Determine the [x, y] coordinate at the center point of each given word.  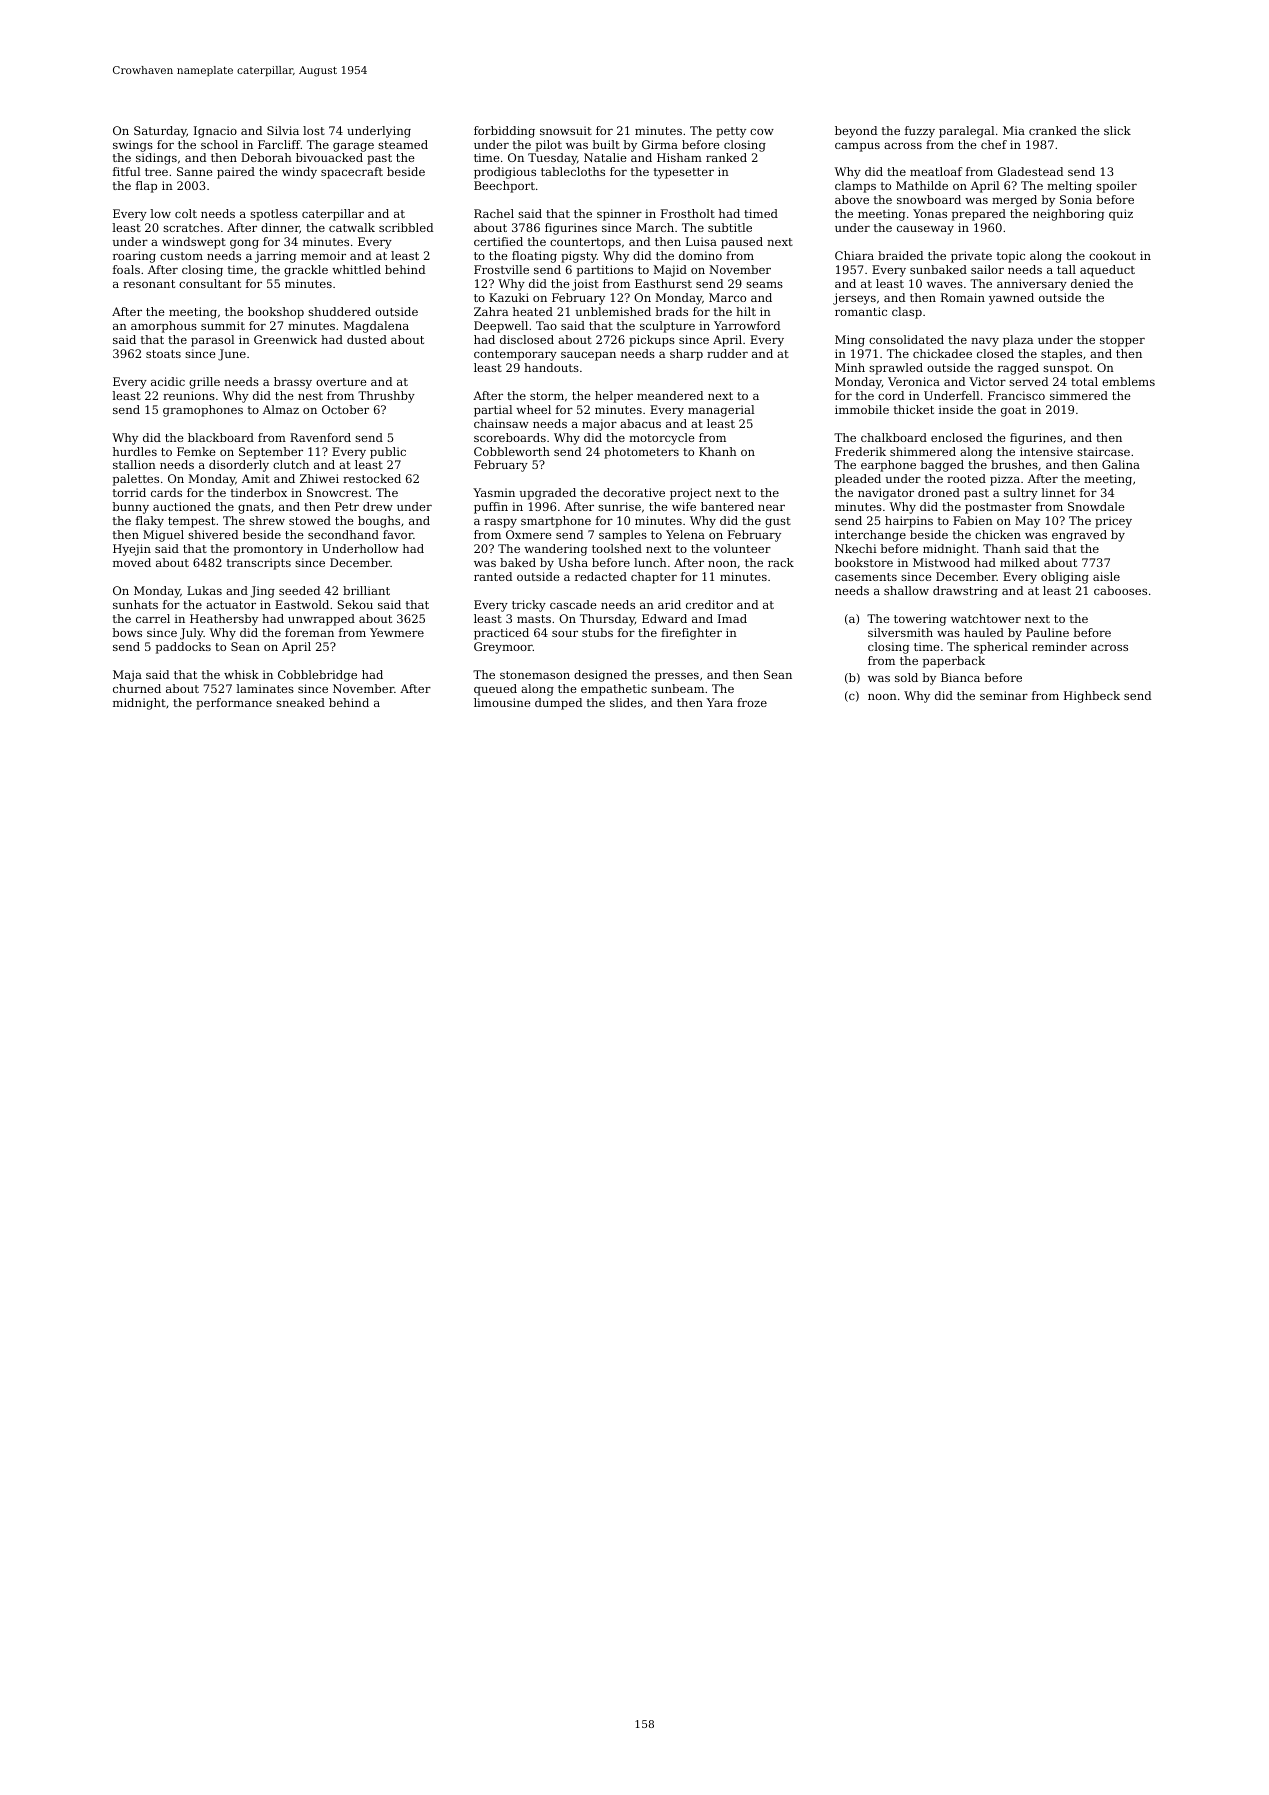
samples [623, 536]
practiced [501, 634]
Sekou [355, 604]
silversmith [900, 632]
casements [866, 577]
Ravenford [320, 437]
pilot [549, 146]
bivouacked [329, 157]
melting [1069, 187]
